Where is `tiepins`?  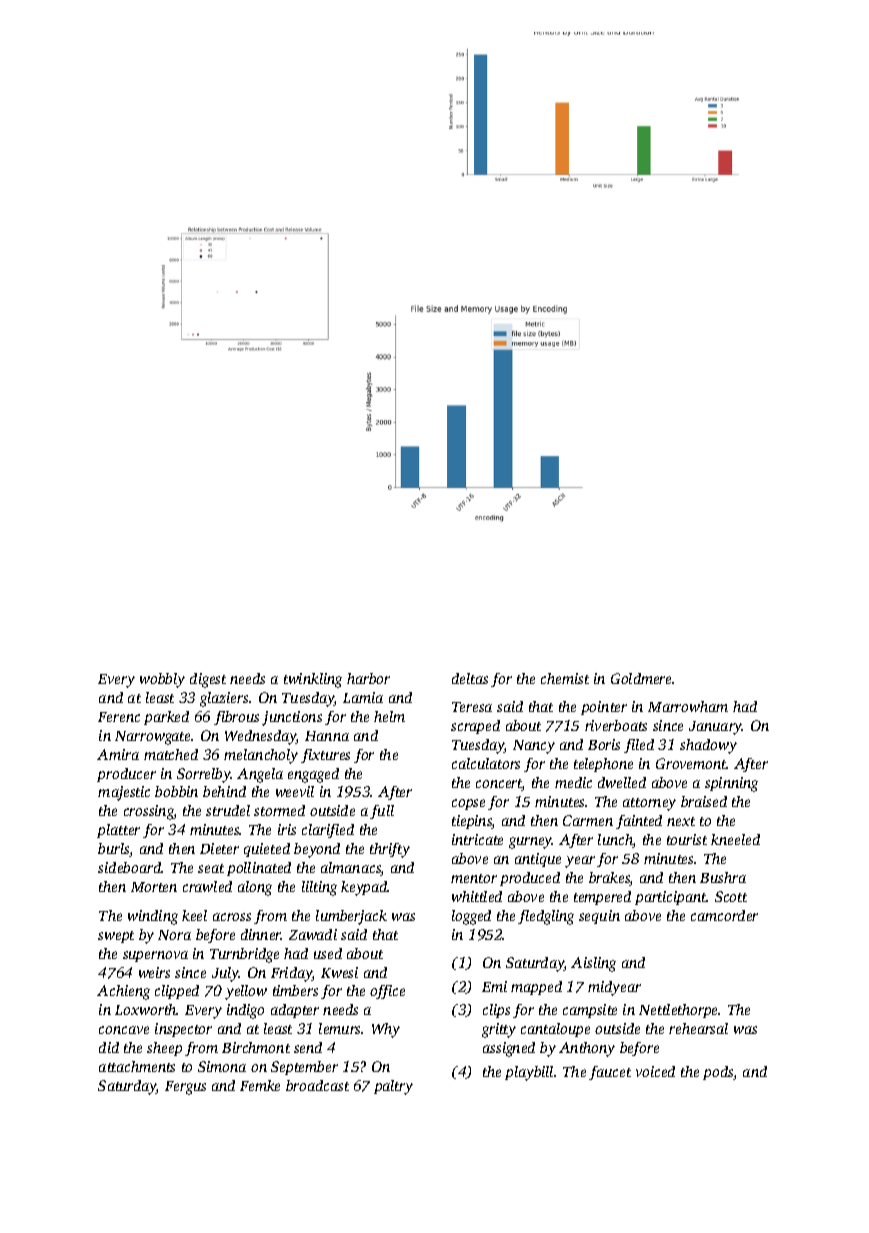 tiepins is located at coordinates (472, 822).
